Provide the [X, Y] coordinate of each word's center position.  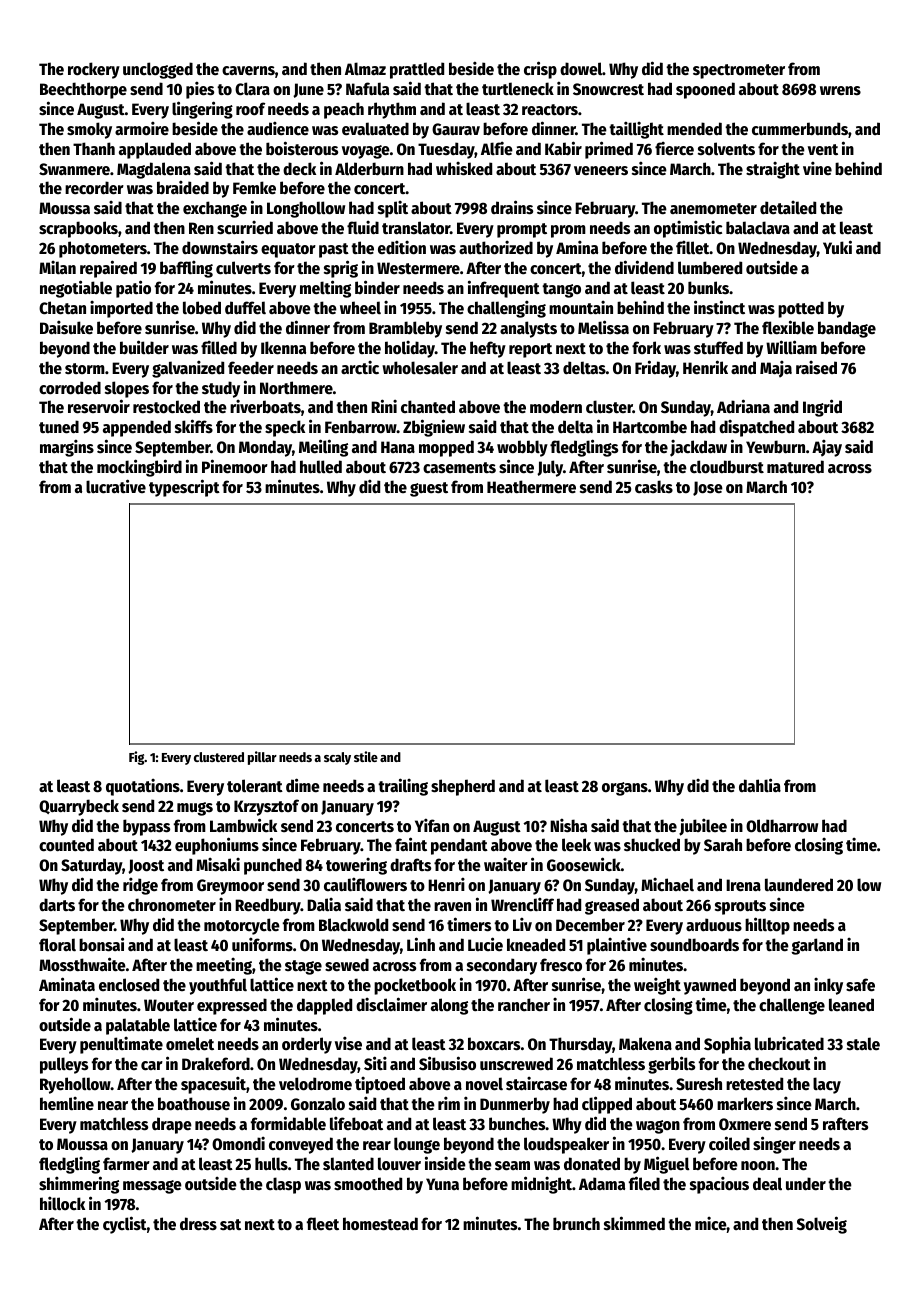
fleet [323, 1224]
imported [121, 309]
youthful [218, 986]
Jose [708, 488]
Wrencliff [522, 904]
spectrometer [739, 71]
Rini [384, 406]
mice [711, 1223]
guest [429, 489]
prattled [417, 70]
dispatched [756, 428]
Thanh [94, 148]
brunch [576, 1223]
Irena [743, 885]
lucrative [116, 486]
